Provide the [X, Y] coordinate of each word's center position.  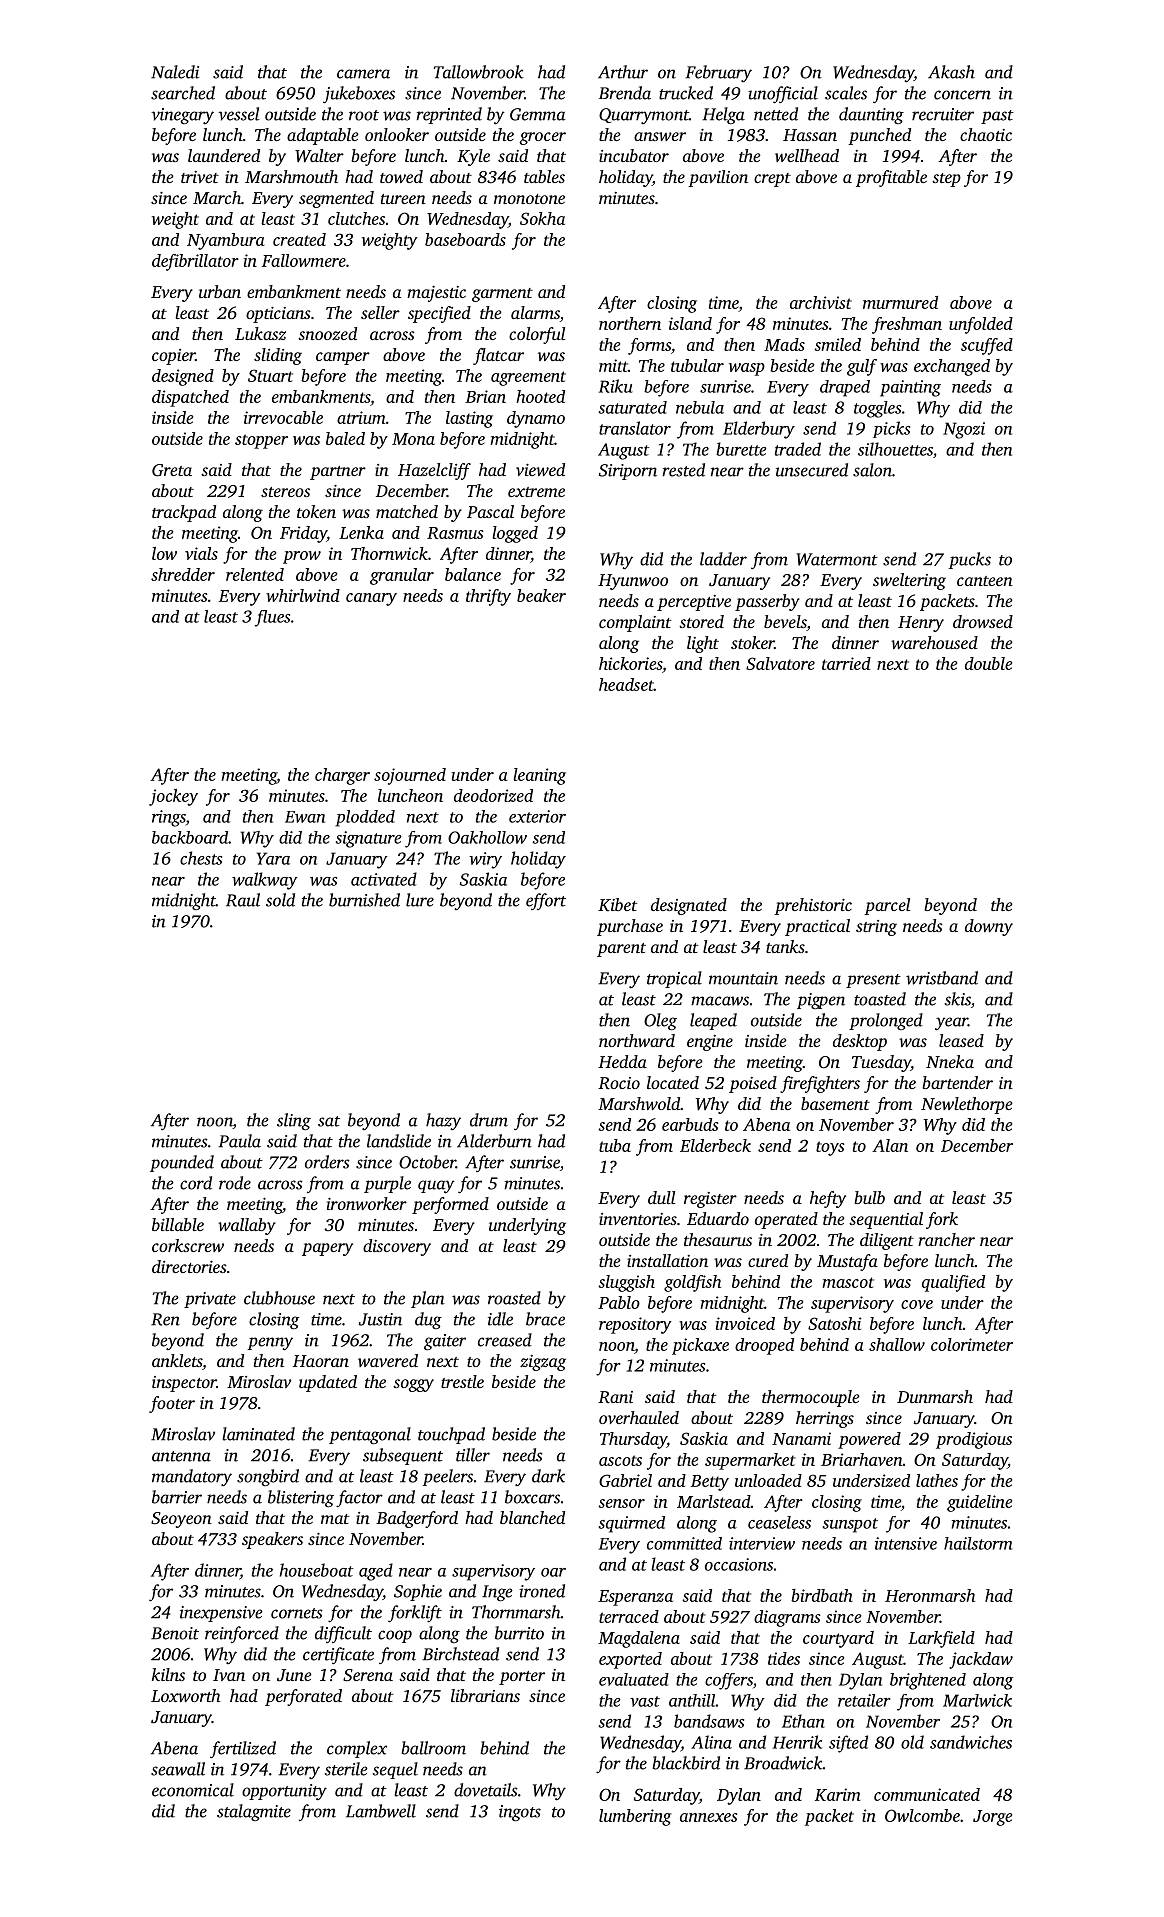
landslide [399, 1141]
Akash [951, 72]
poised [753, 1084]
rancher [946, 1239]
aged [376, 1572]
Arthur [623, 72]
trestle [462, 1381]
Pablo [619, 1302]
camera [363, 74]
